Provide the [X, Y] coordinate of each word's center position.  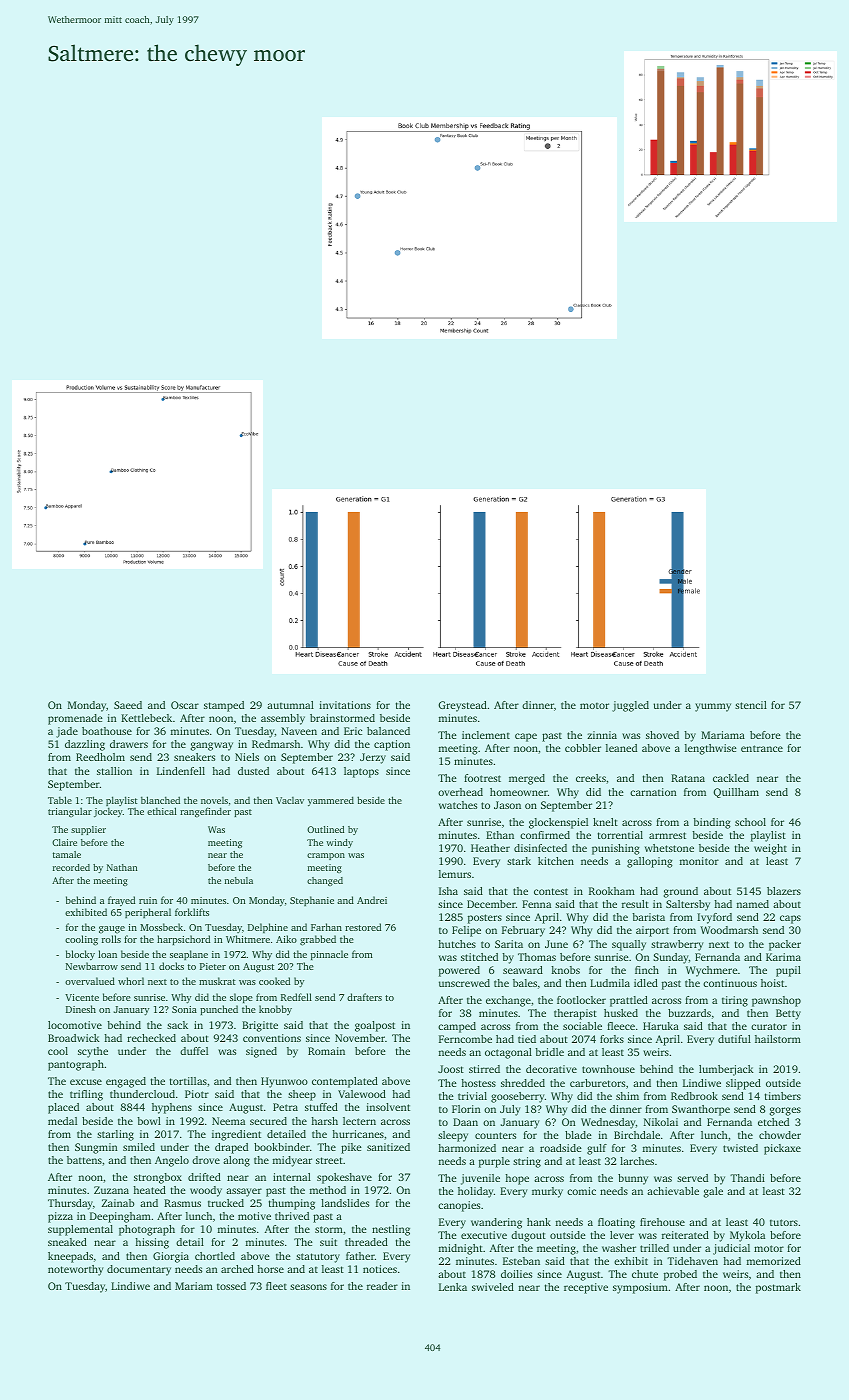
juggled [630, 706]
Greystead [462, 706]
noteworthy [76, 1270]
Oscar [185, 705]
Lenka [453, 1287]
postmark [778, 1288]
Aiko [286, 939]
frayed [121, 901]
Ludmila [610, 983]
